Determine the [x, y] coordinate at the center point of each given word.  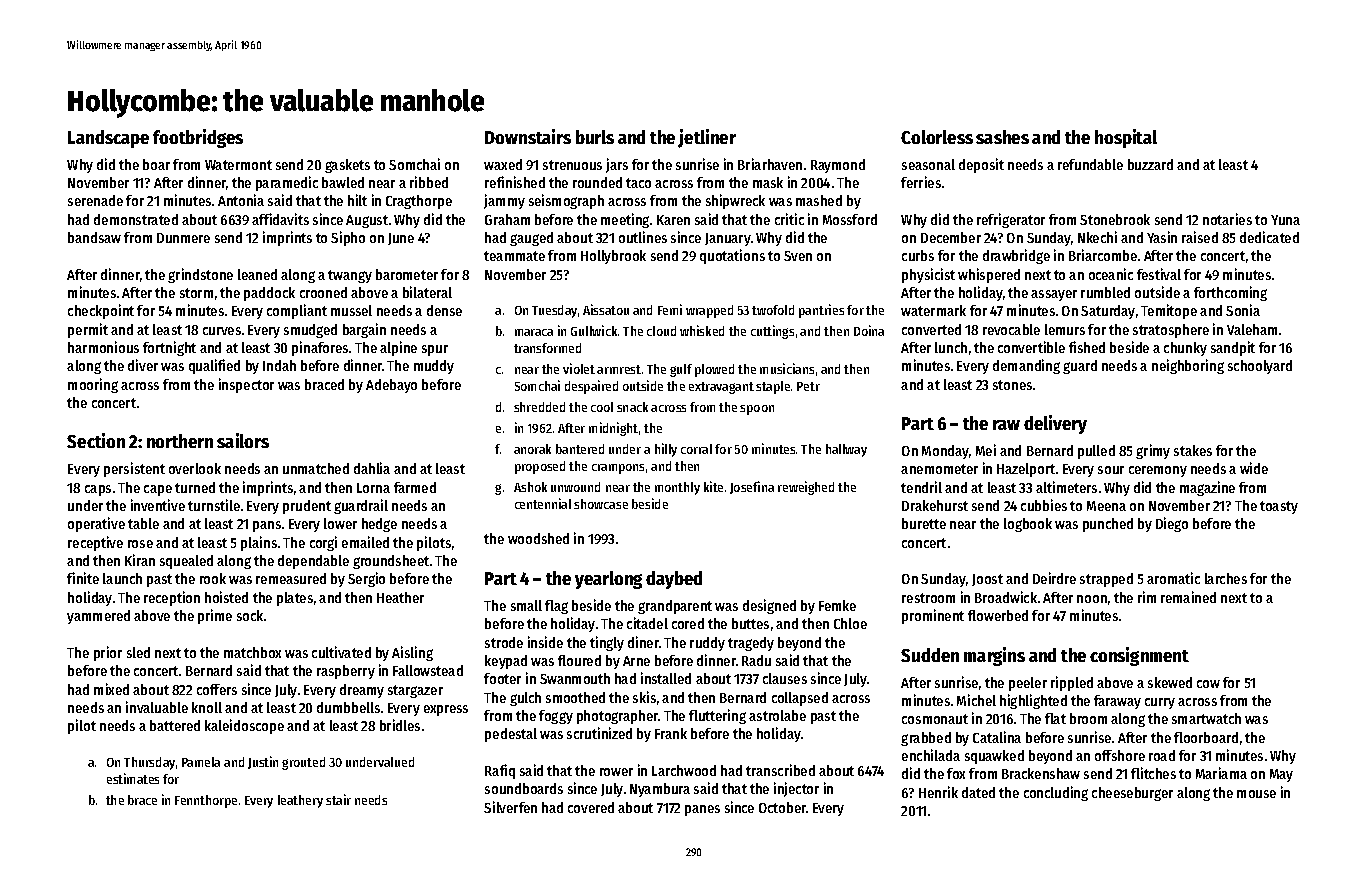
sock [250, 615]
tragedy [751, 644]
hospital [1126, 138]
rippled [1072, 683]
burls [595, 137]
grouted [303, 763]
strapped [1106, 580]
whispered [989, 275]
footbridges [198, 138]
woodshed [538, 538]
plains [259, 543]
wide [1254, 468]
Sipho [348, 238]
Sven [798, 256]
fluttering [717, 716]
